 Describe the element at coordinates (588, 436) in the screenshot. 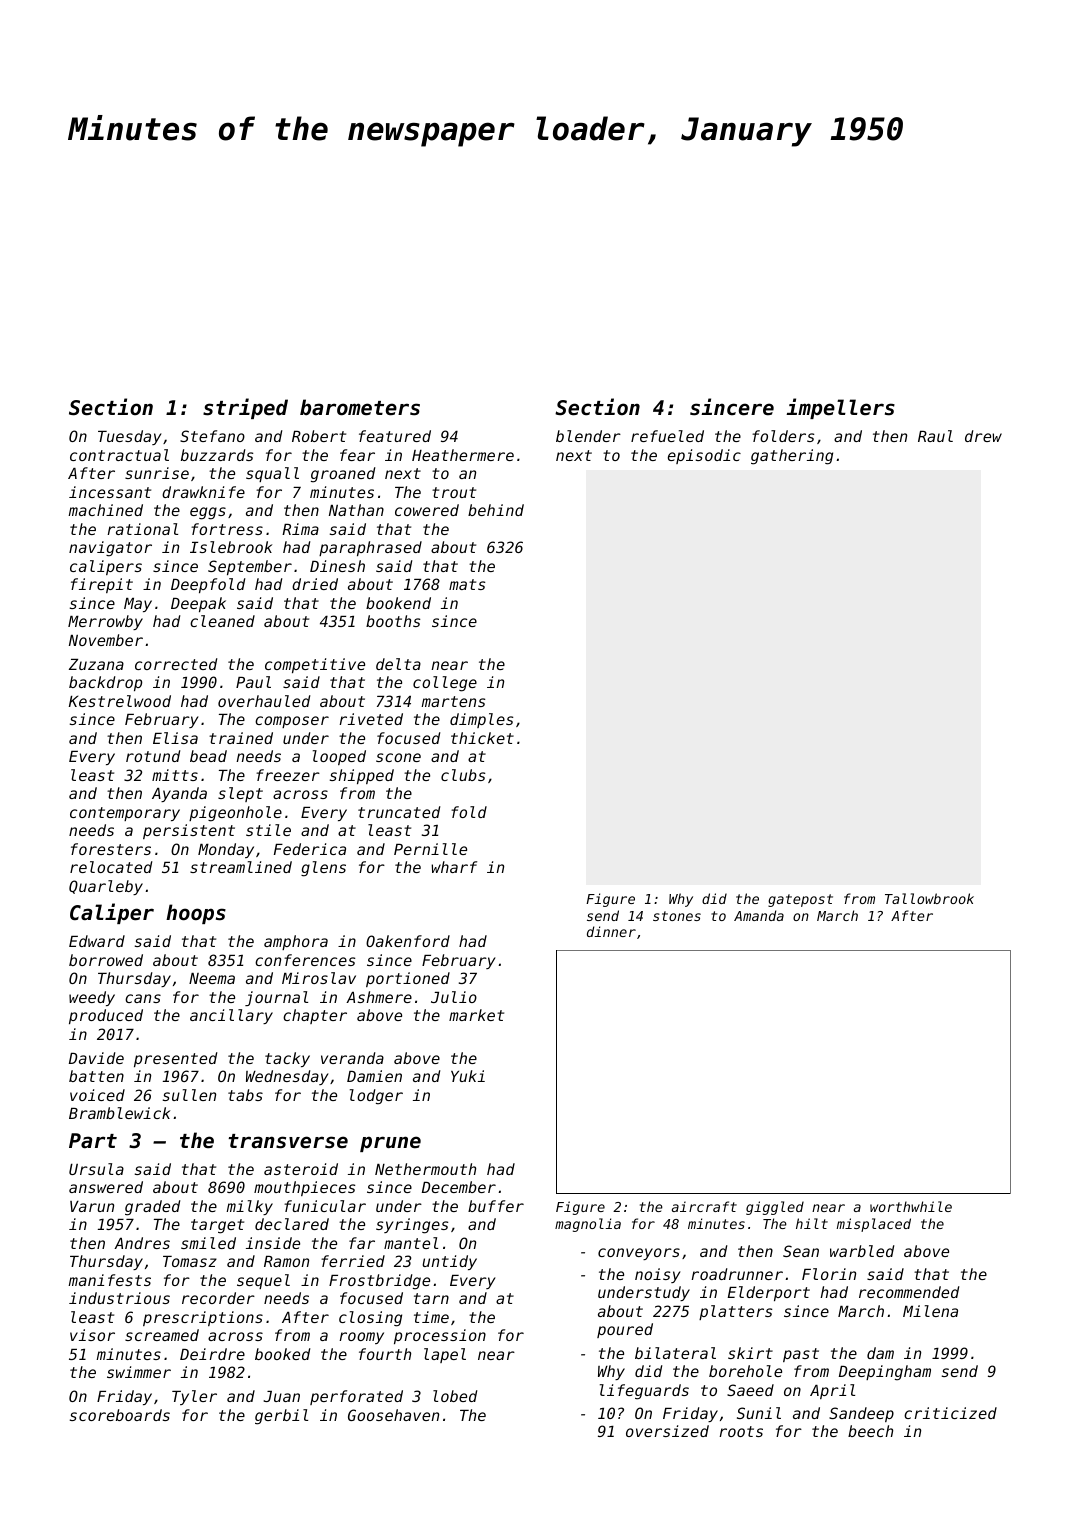

I see `blender` at that location.
